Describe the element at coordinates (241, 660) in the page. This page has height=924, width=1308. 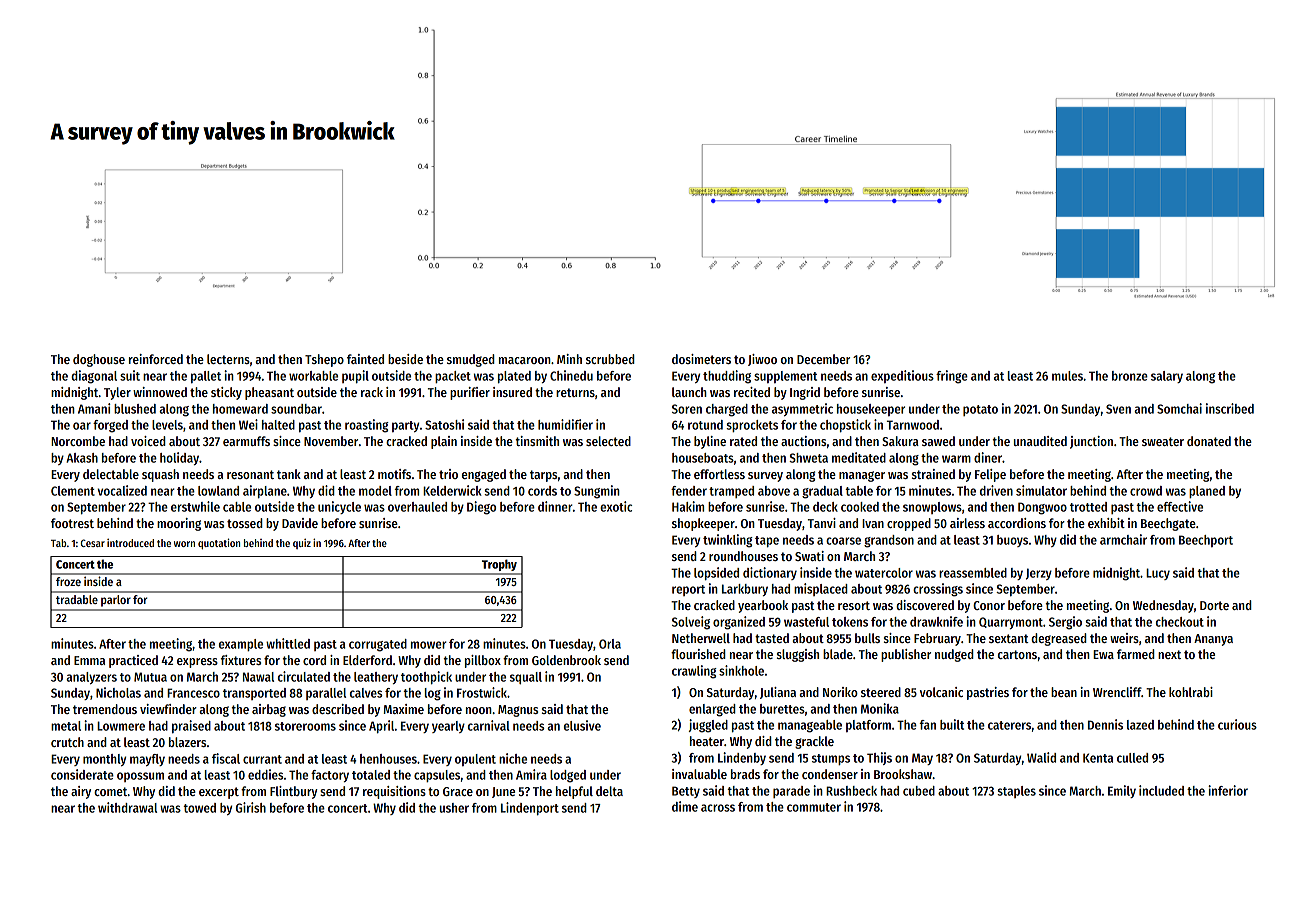
I see `fixtures` at that location.
